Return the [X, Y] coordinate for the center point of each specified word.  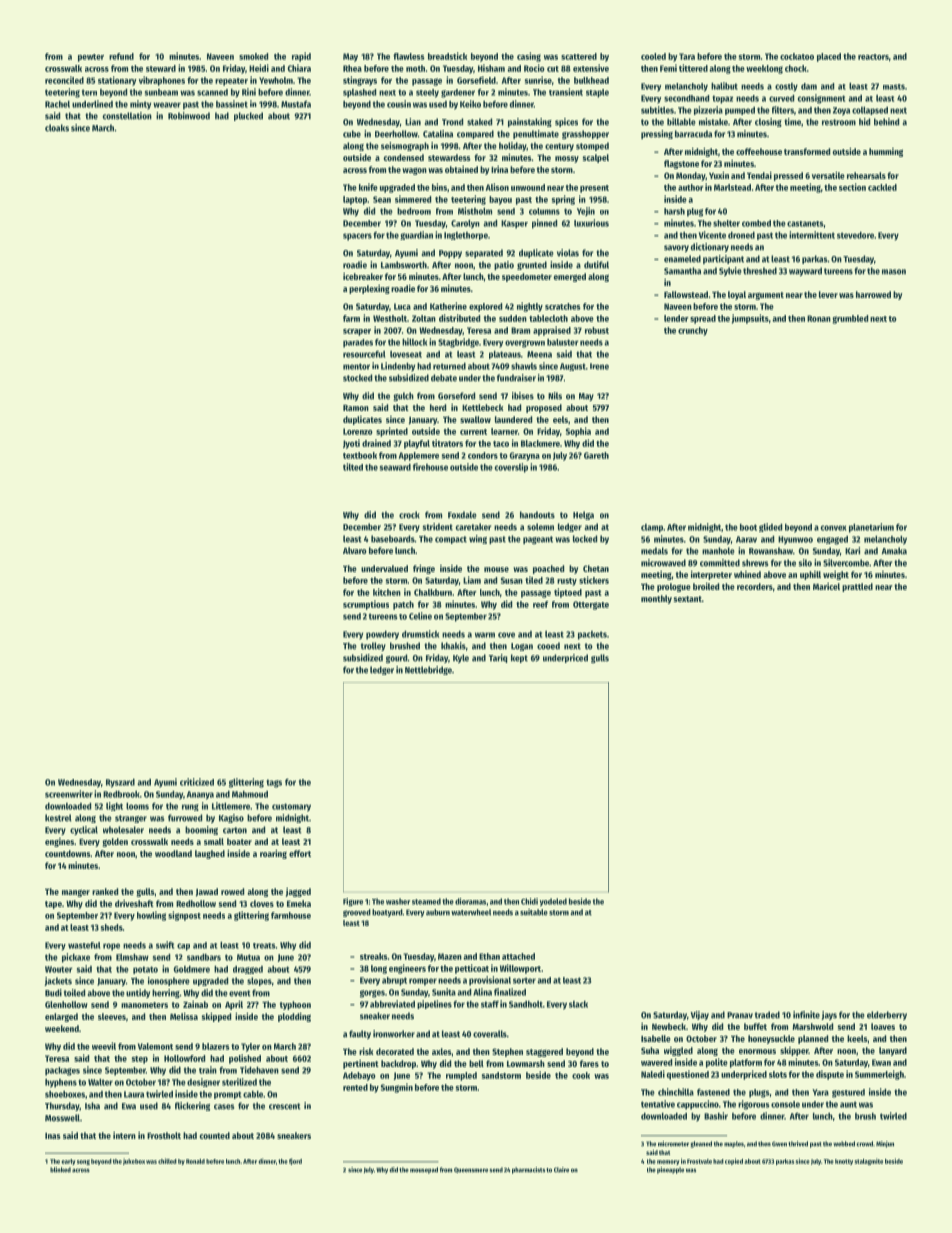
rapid [301, 57]
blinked [60, 1170]
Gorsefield [476, 80]
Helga [583, 515]
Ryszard [120, 783]
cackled [882, 187]
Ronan [819, 318]
